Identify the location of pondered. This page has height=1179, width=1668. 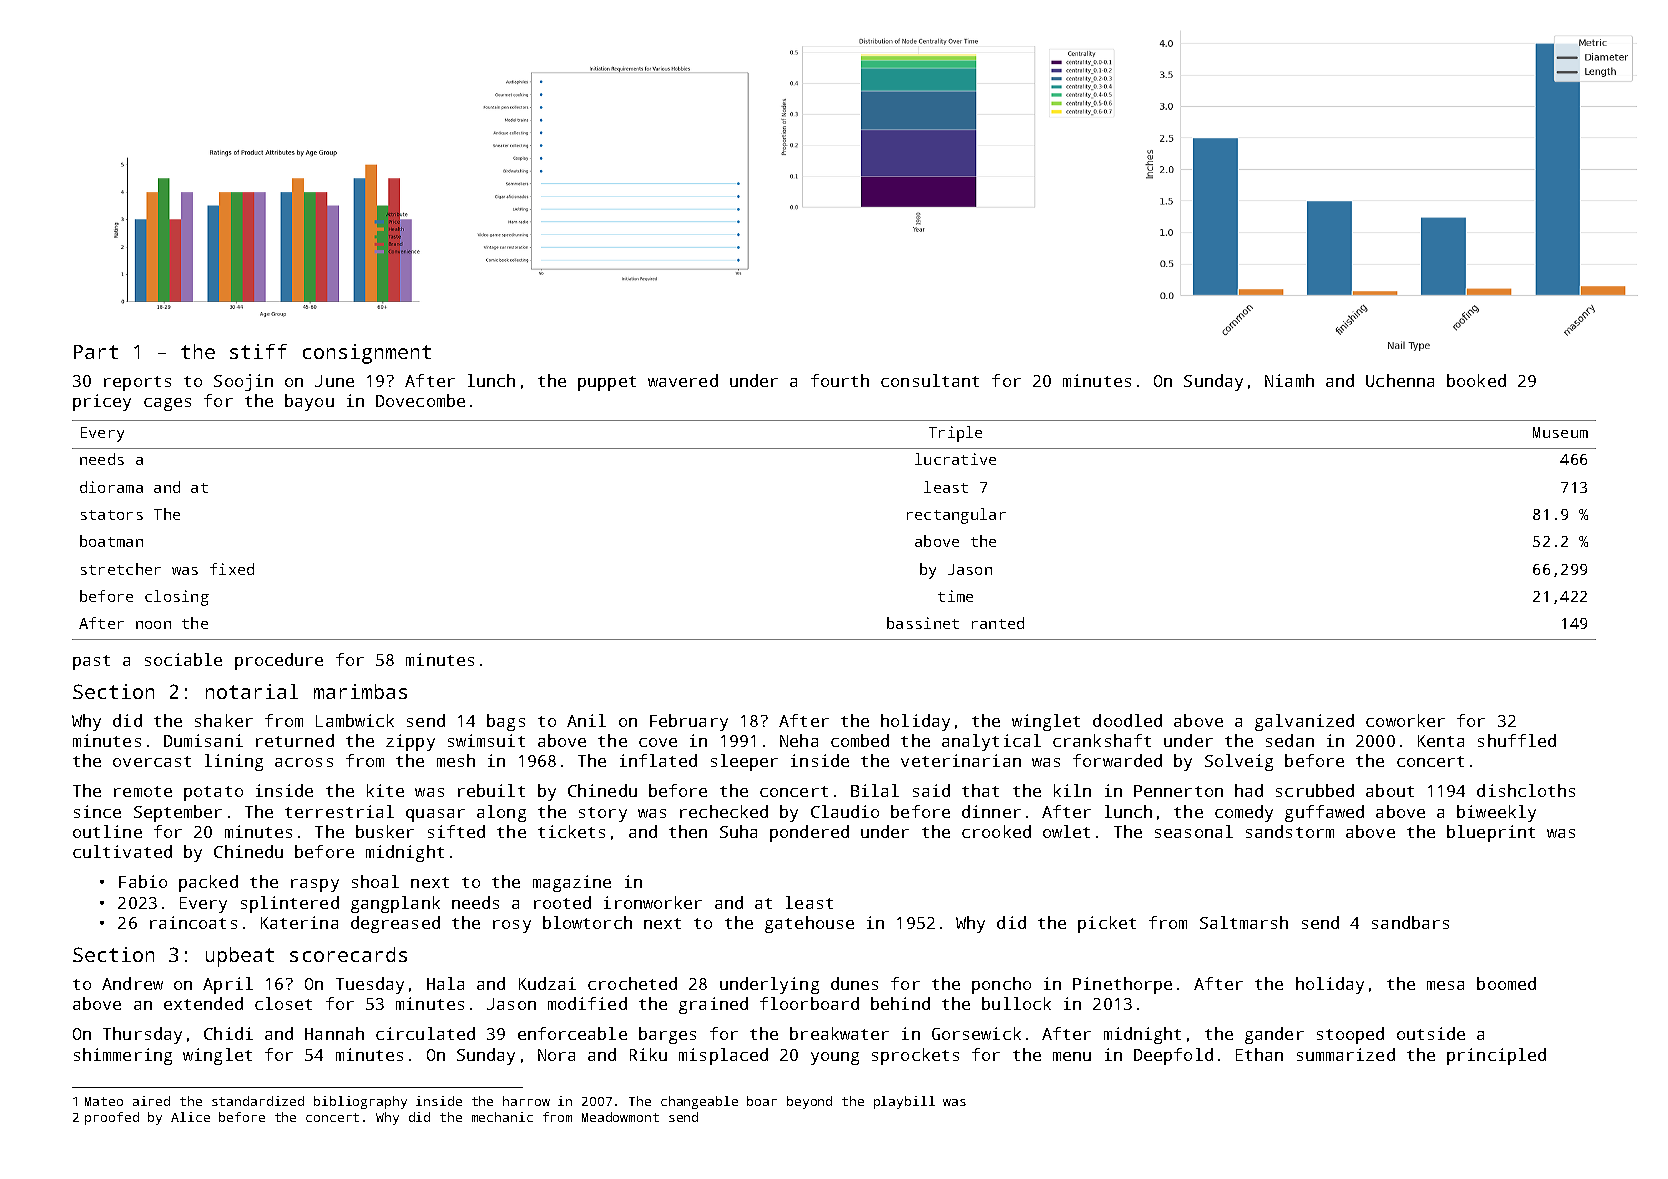
(809, 833).
